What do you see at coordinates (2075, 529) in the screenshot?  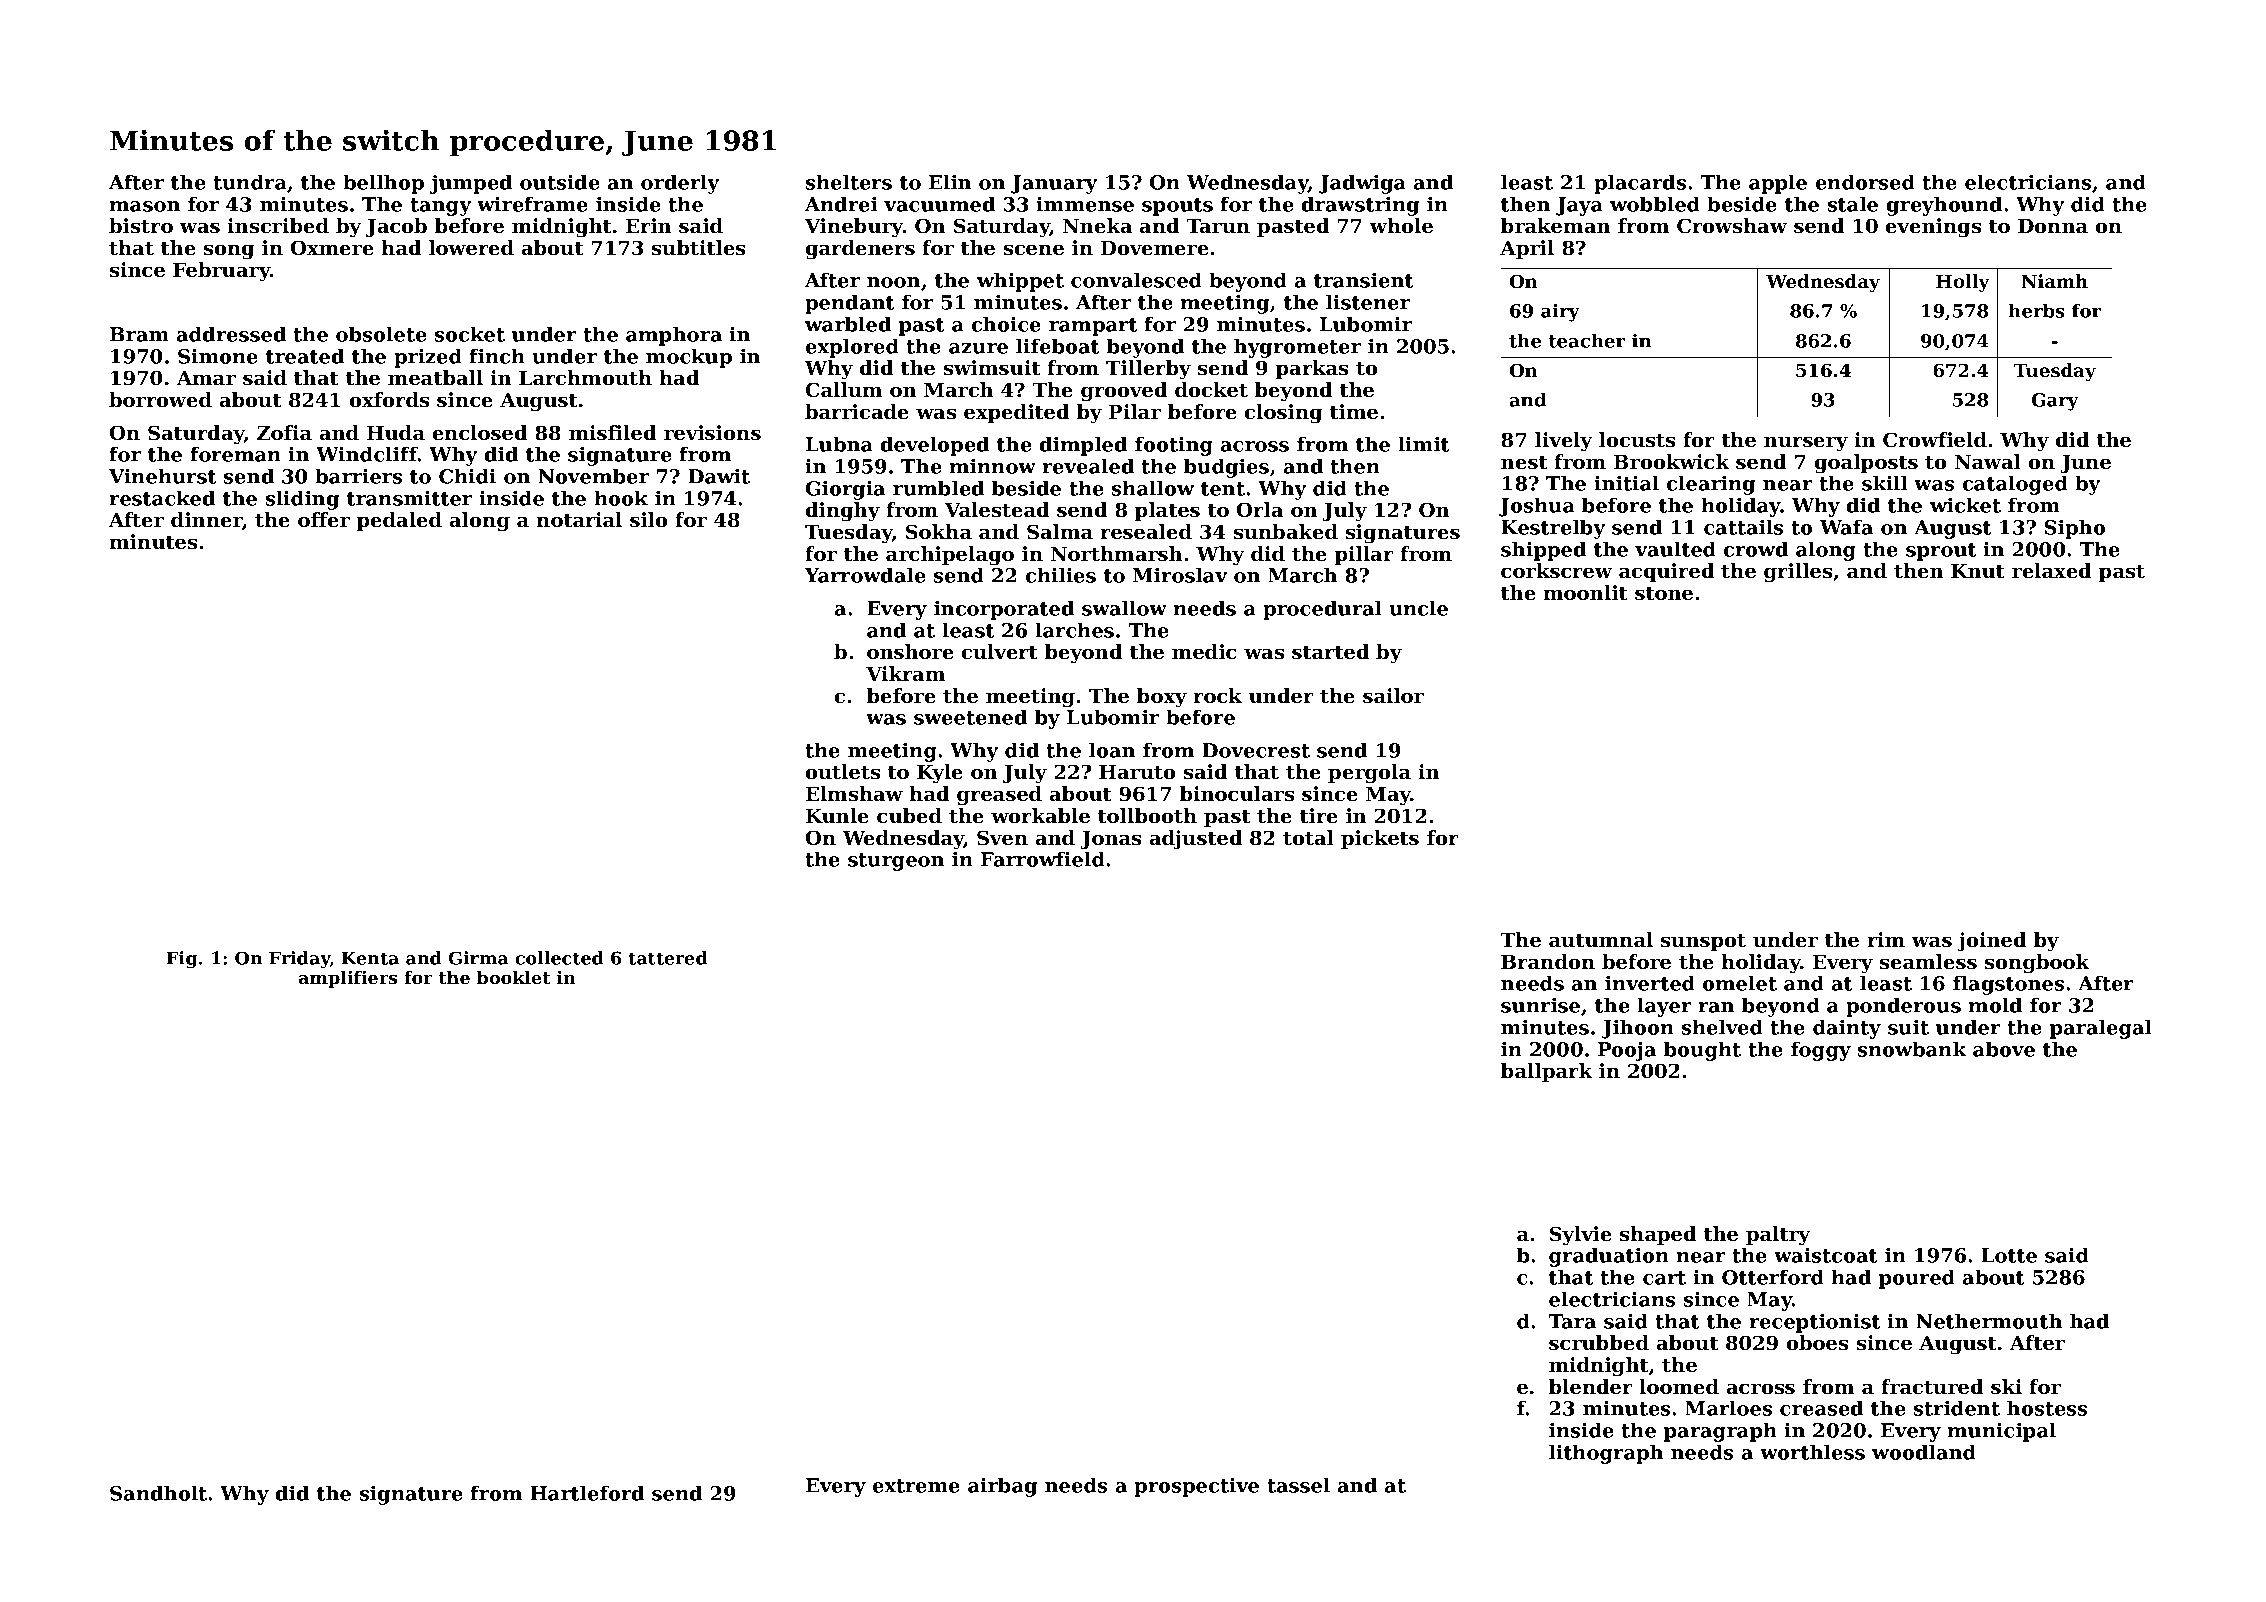 I see `Sipho` at bounding box center [2075, 529].
